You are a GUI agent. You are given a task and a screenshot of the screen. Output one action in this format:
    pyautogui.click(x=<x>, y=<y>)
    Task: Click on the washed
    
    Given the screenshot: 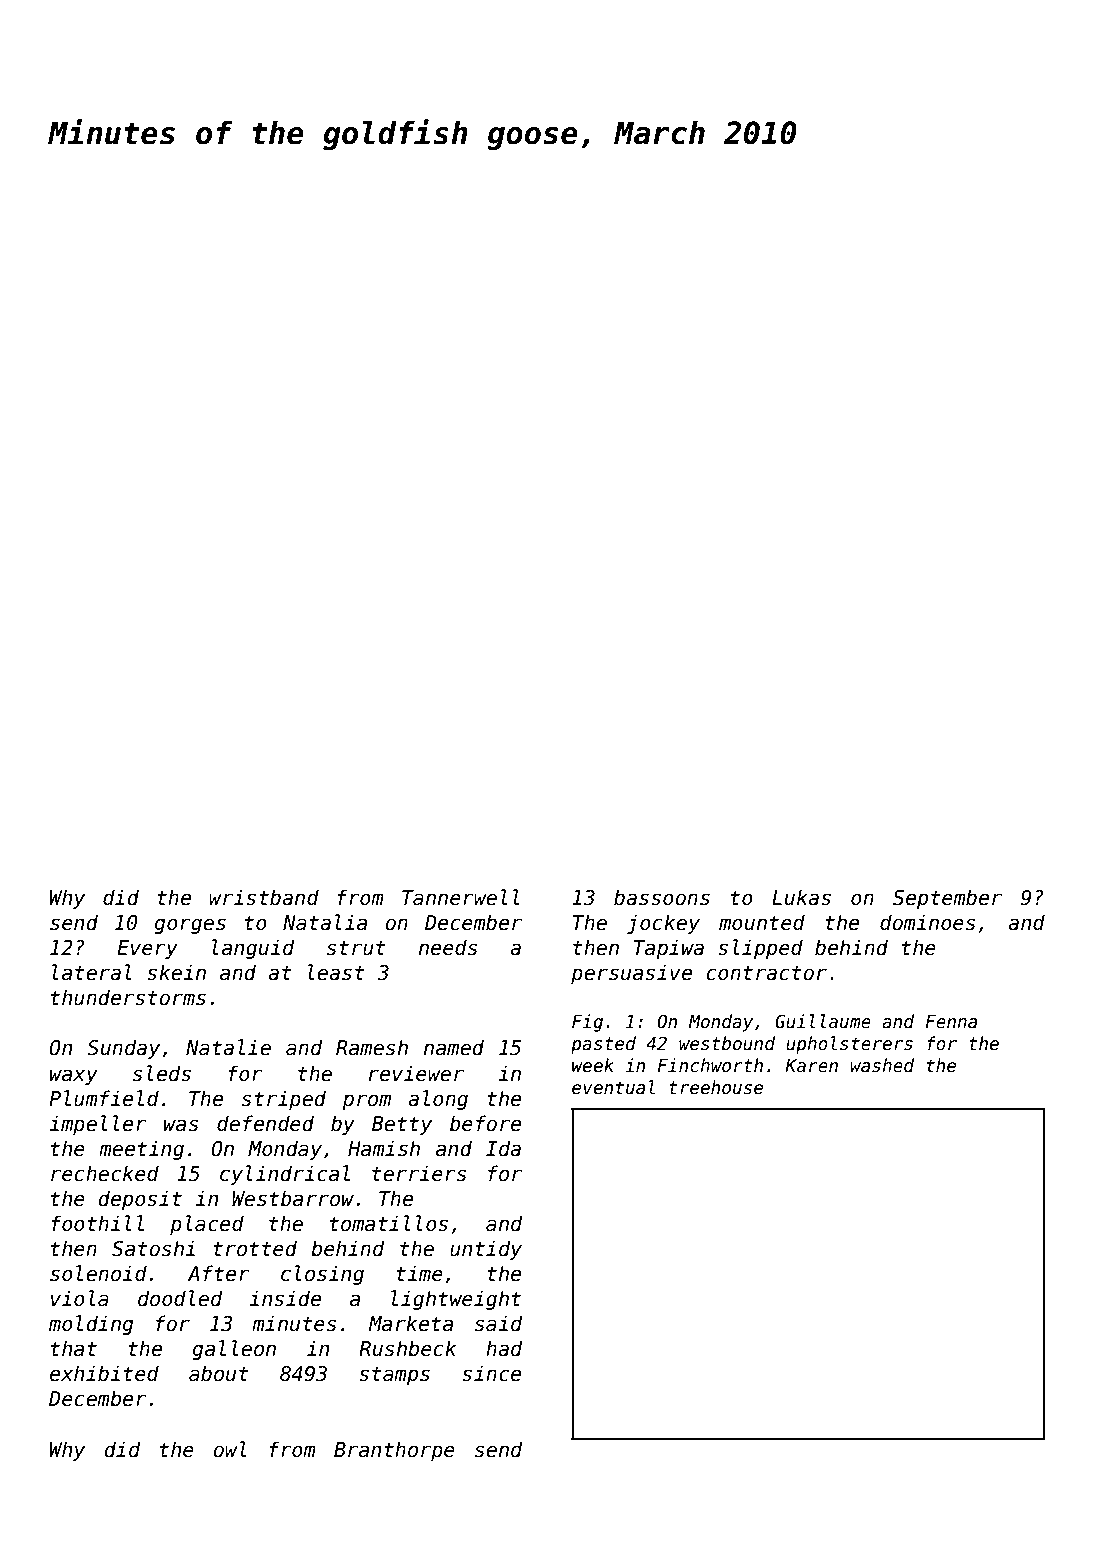 What is the action you would take?
    pyautogui.click(x=882, y=1065)
